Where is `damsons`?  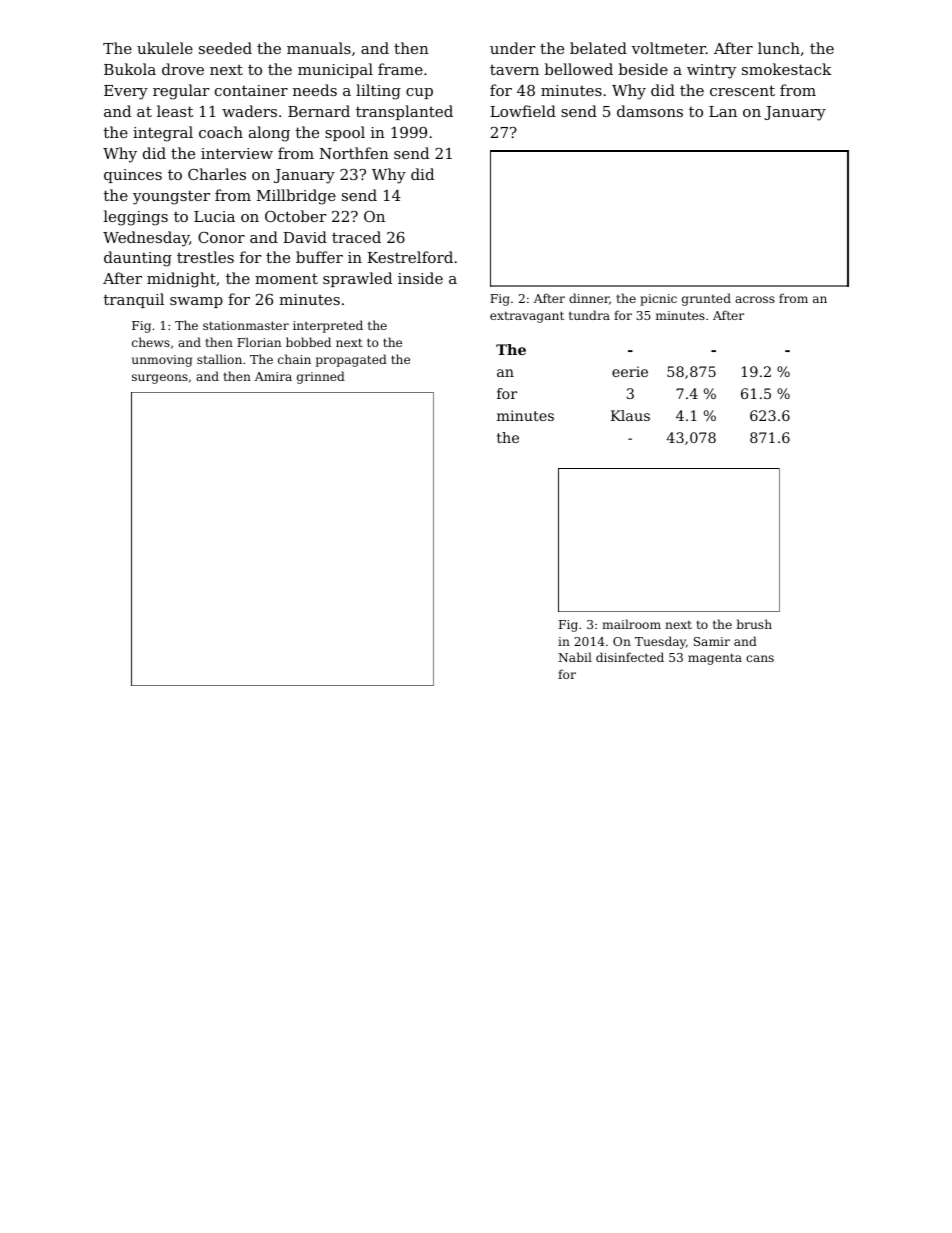 damsons is located at coordinates (650, 111).
